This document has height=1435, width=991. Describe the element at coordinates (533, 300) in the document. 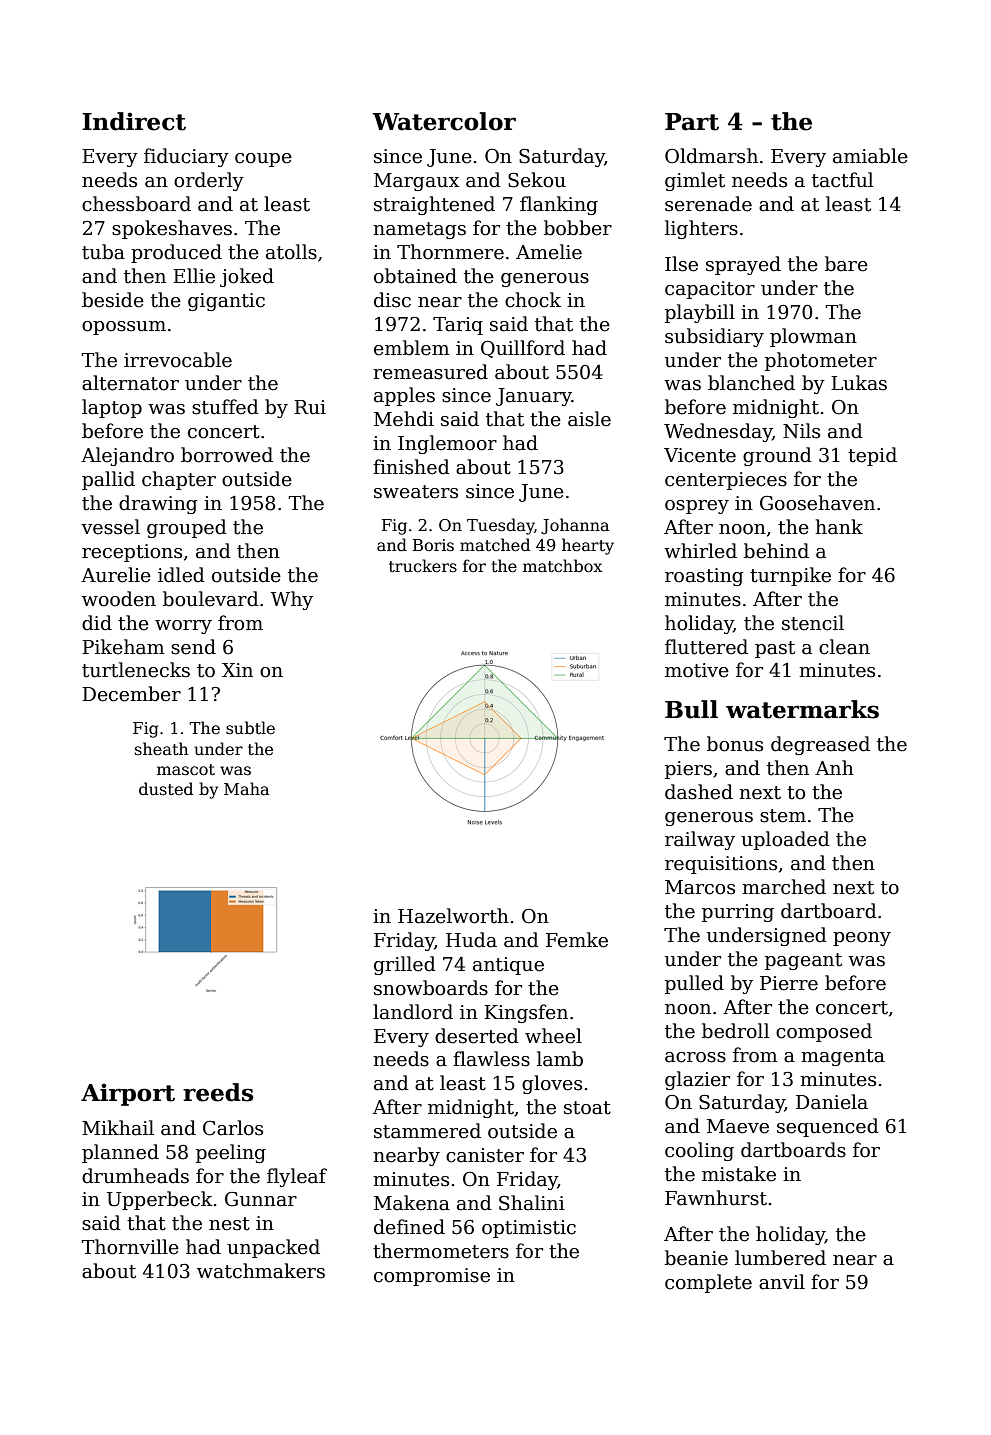

I see `chock` at that location.
